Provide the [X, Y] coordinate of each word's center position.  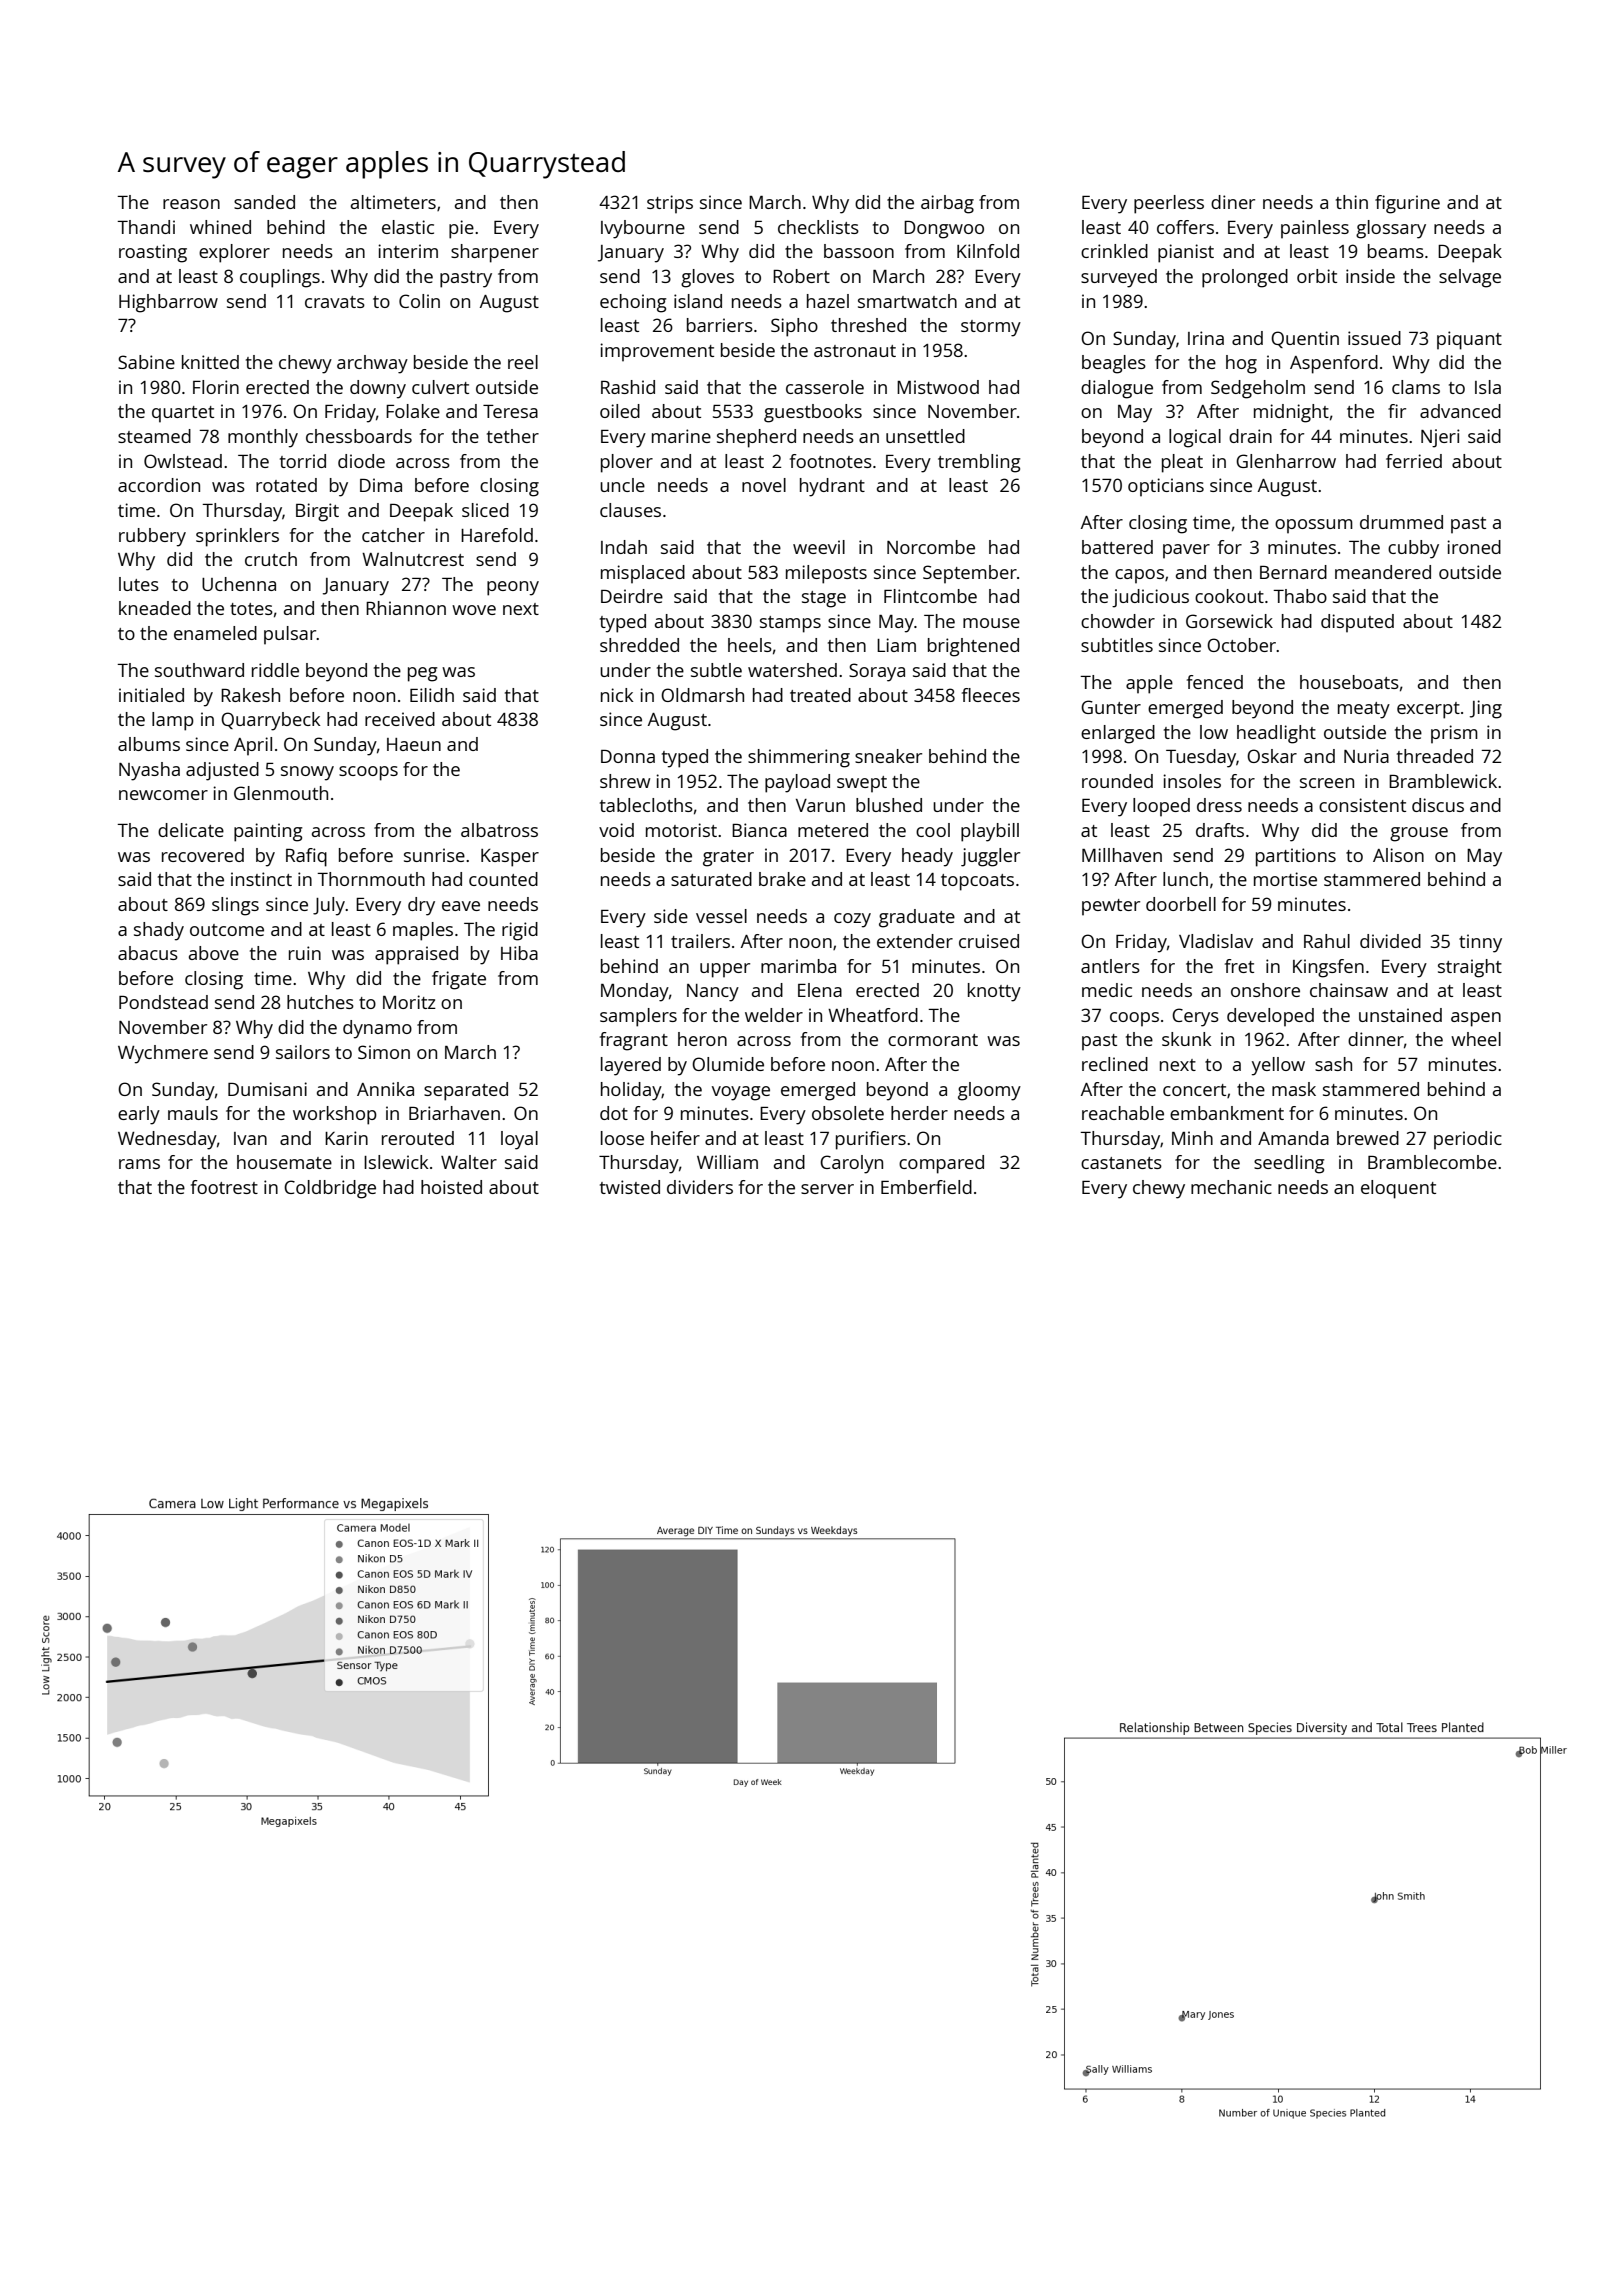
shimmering [799, 758]
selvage [1470, 278]
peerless [1169, 204]
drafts [1220, 830]
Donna [628, 756]
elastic [408, 227]
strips [670, 204]
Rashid [628, 387]
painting [268, 832]
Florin [216, 387]
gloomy [989, 1091]
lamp [173, 721]
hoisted [451, 1187]
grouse [1419, 834]
